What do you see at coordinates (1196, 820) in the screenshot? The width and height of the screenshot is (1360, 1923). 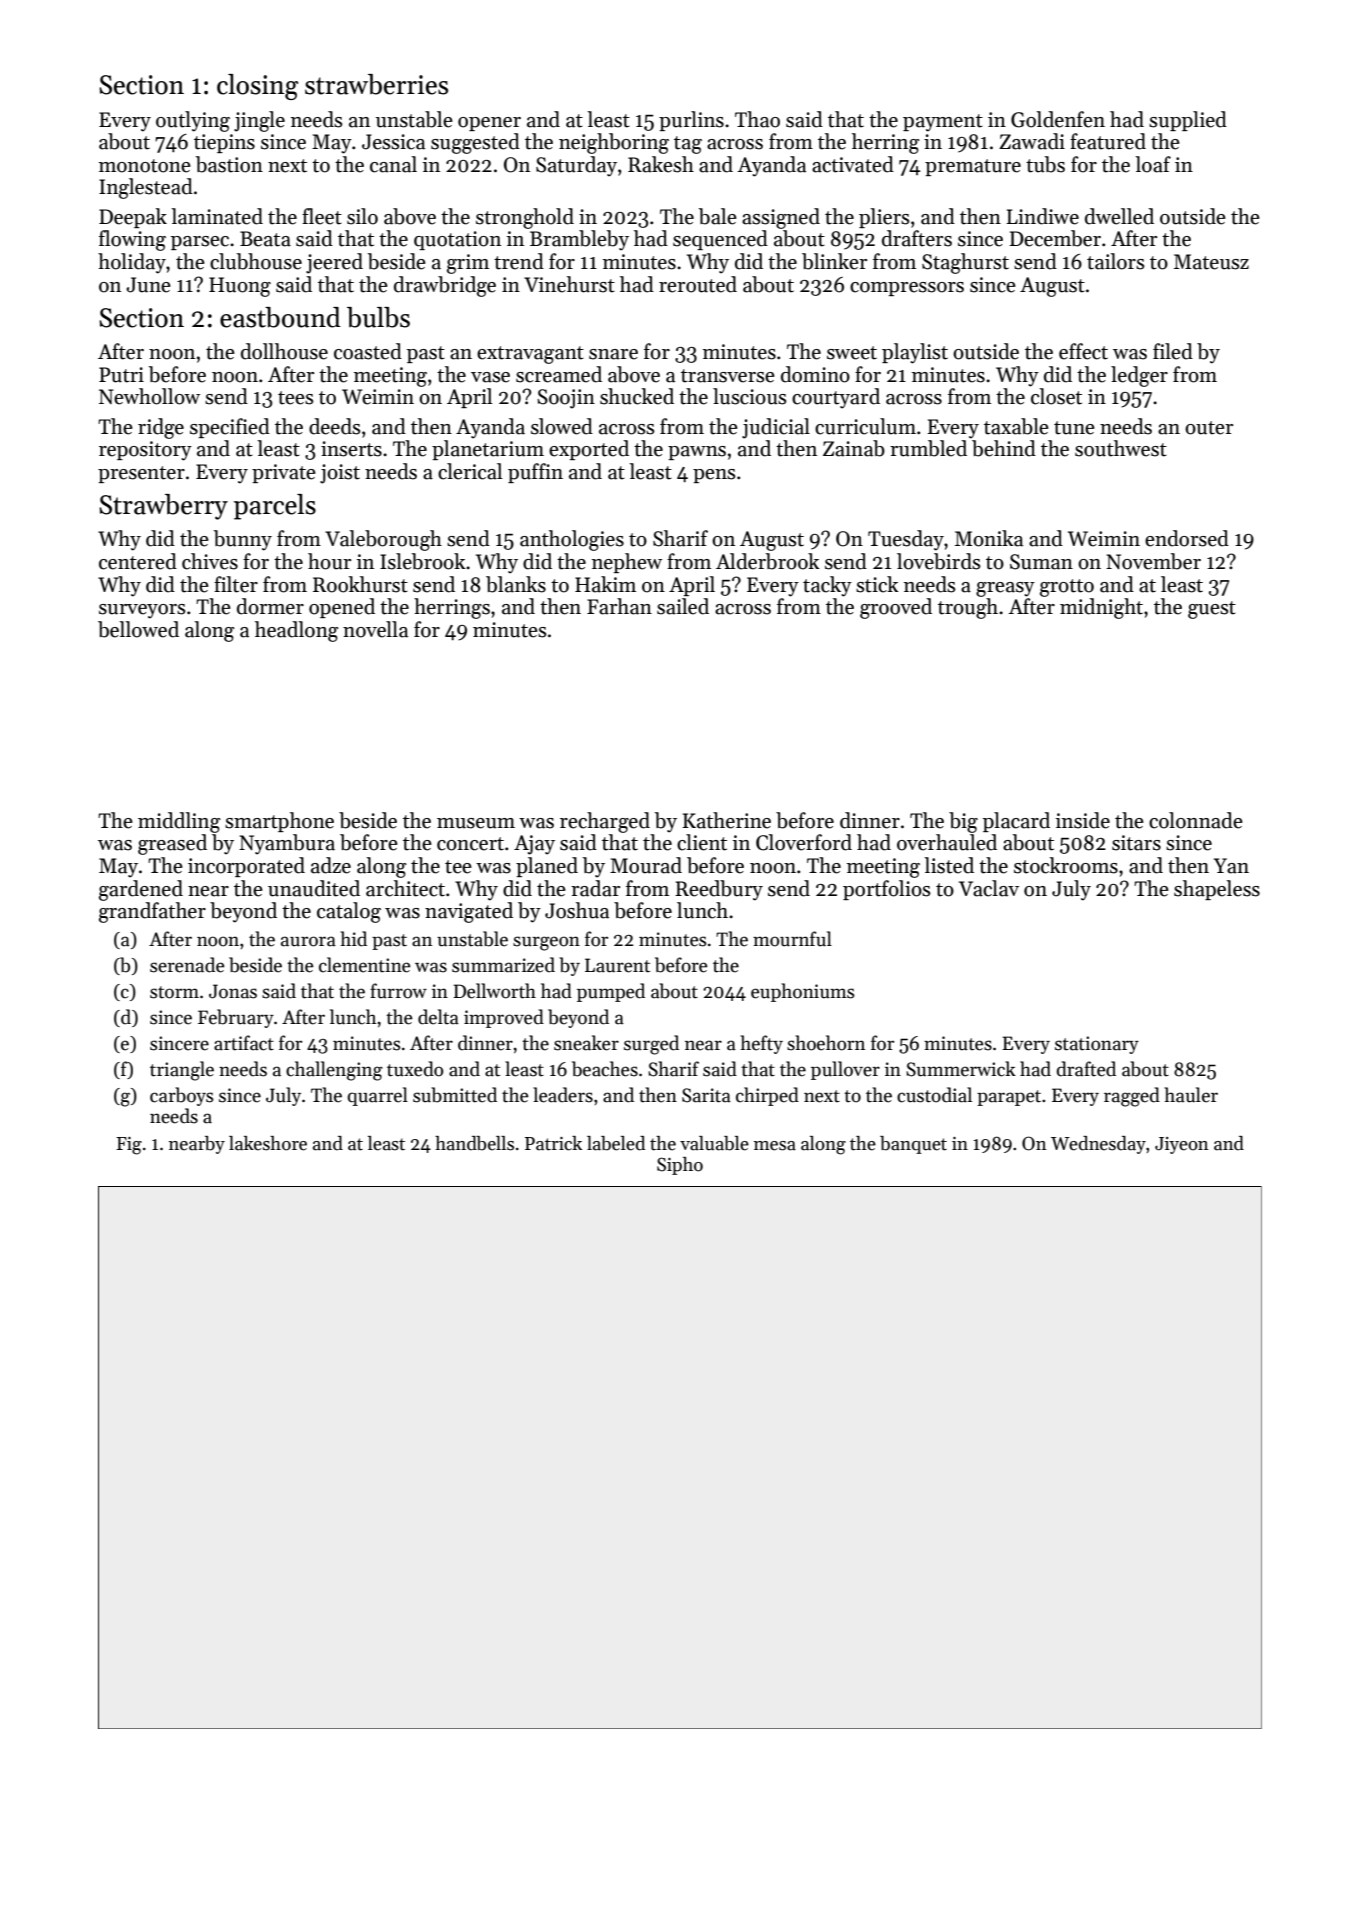 I see `colonnade` at bounding box center [1196, 820].
